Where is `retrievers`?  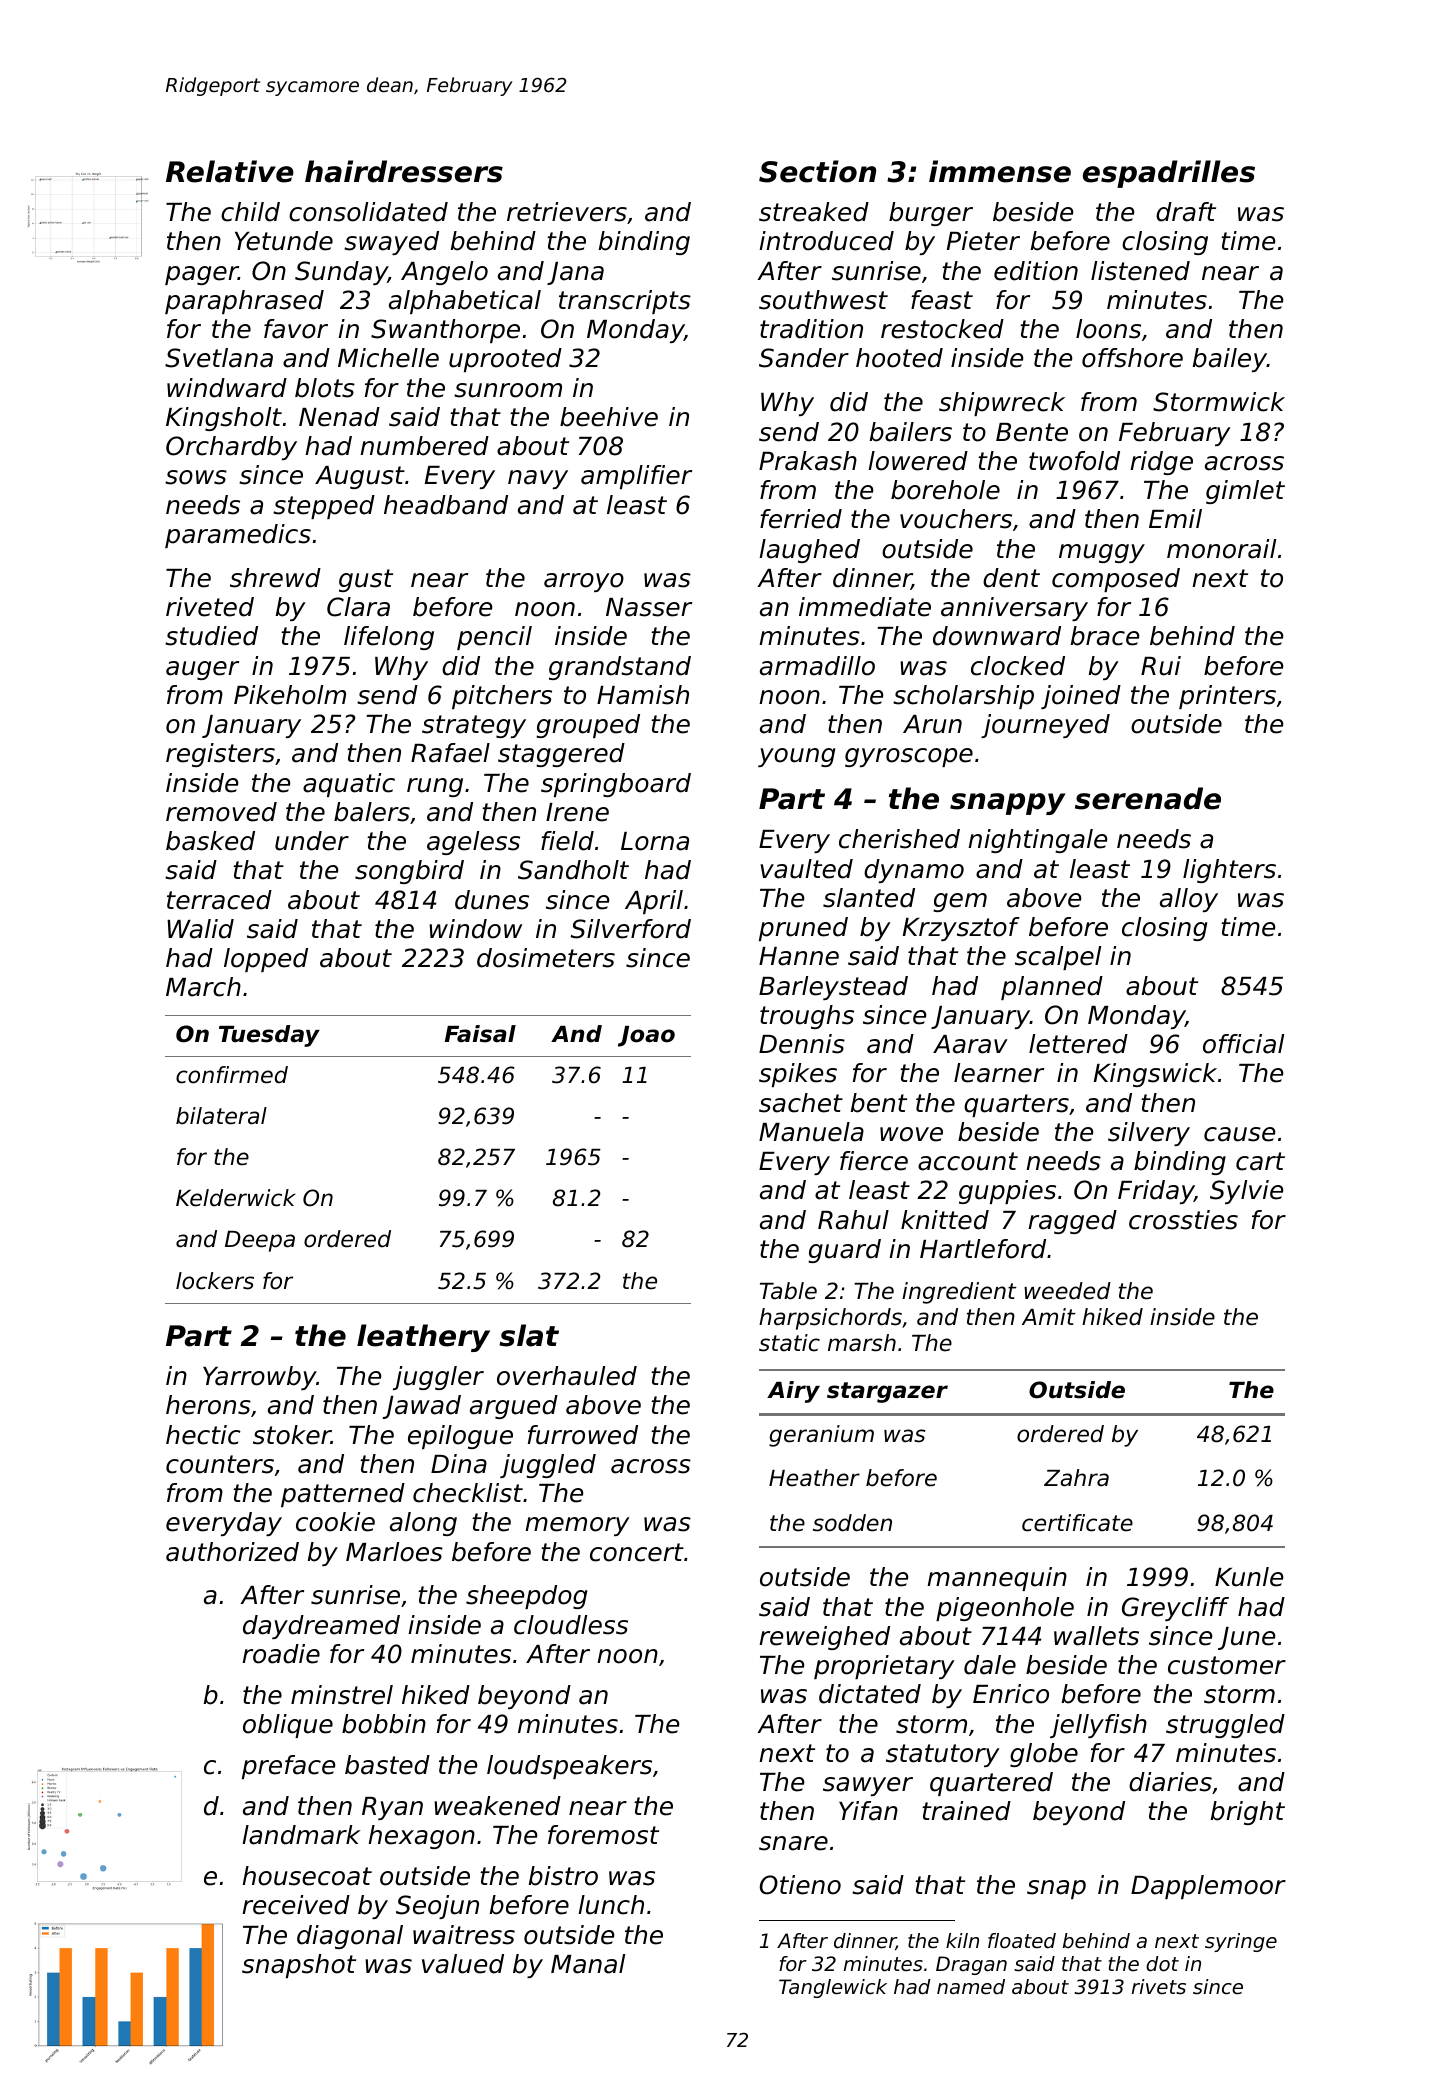 retrievers is located at coordinates (567, 212).
